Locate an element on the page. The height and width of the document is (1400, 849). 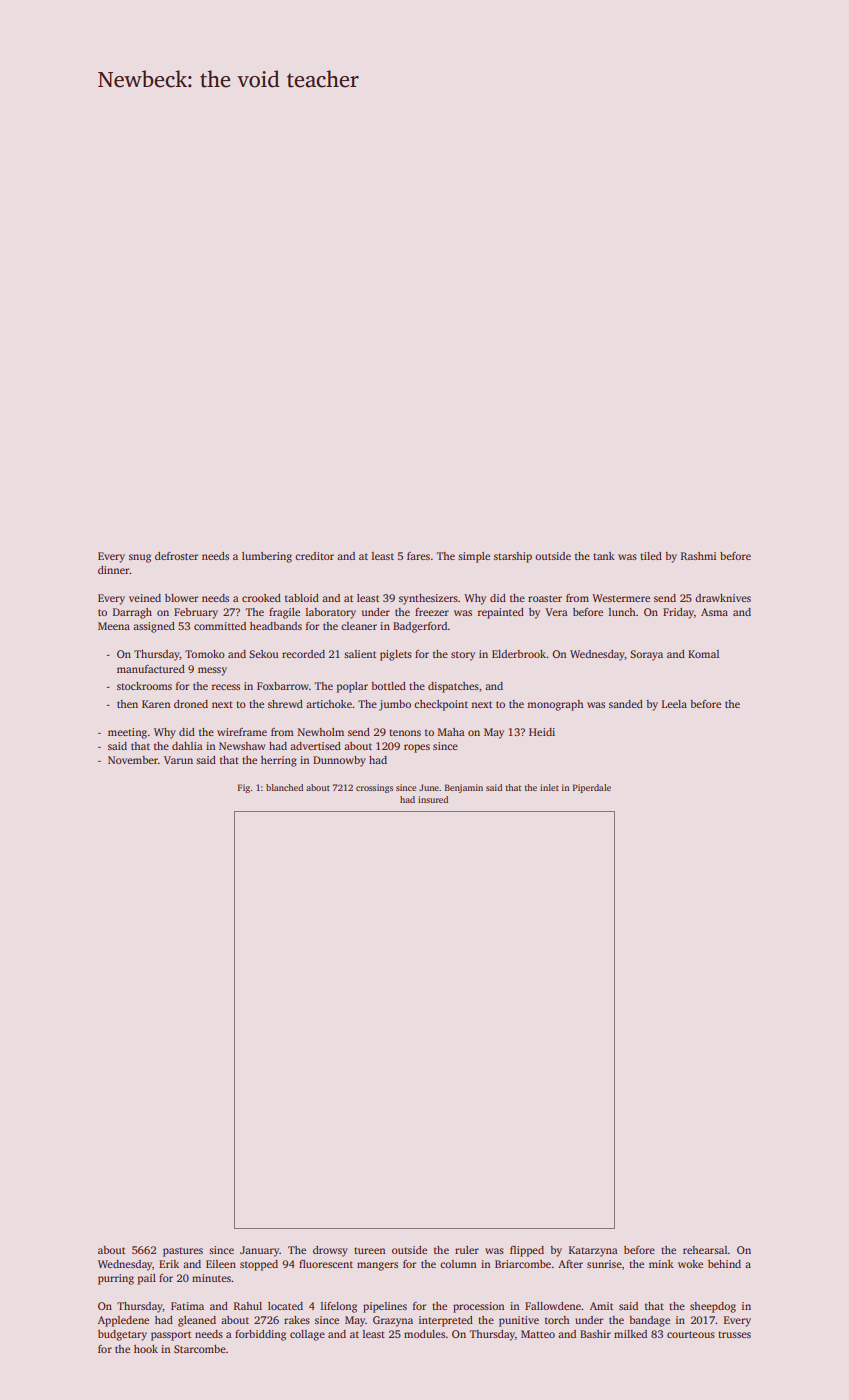
Appledene is located at coordinates (123, 1321).
